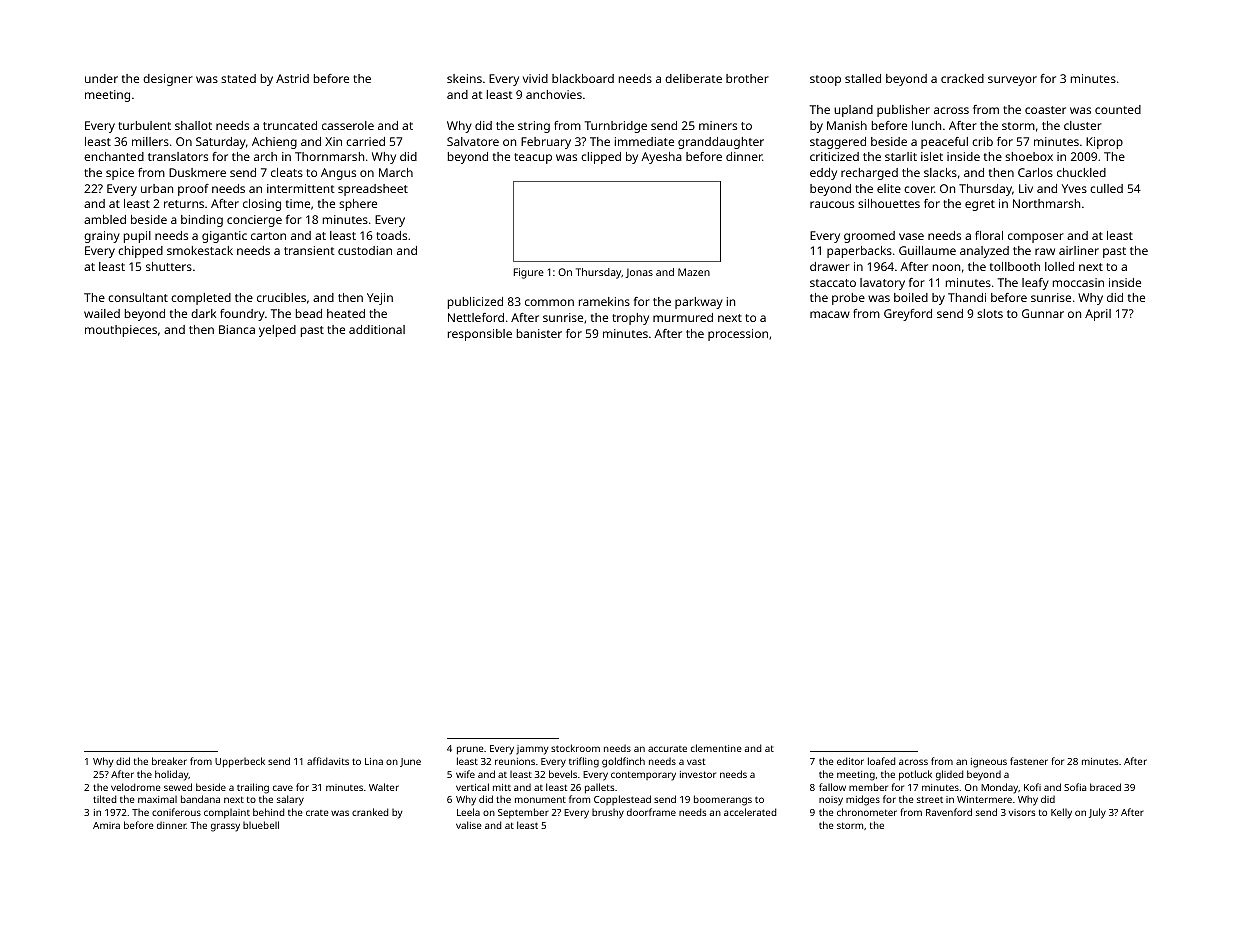 The image size is (1233, 952). I want to click on designer, so click(168, 80).
